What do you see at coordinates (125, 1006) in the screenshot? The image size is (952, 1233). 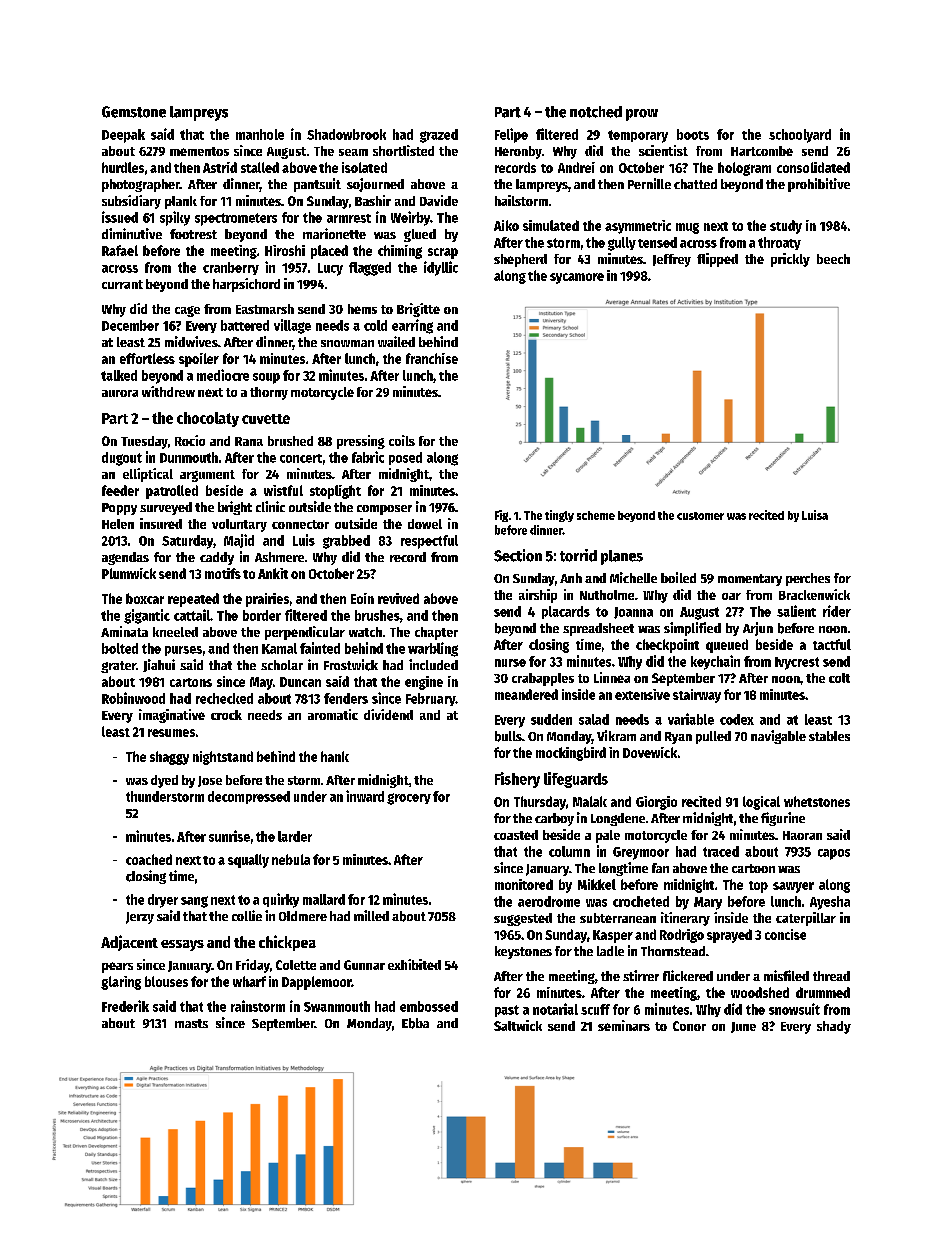 I see `Frederik` at bounding box center [125, 1006].
